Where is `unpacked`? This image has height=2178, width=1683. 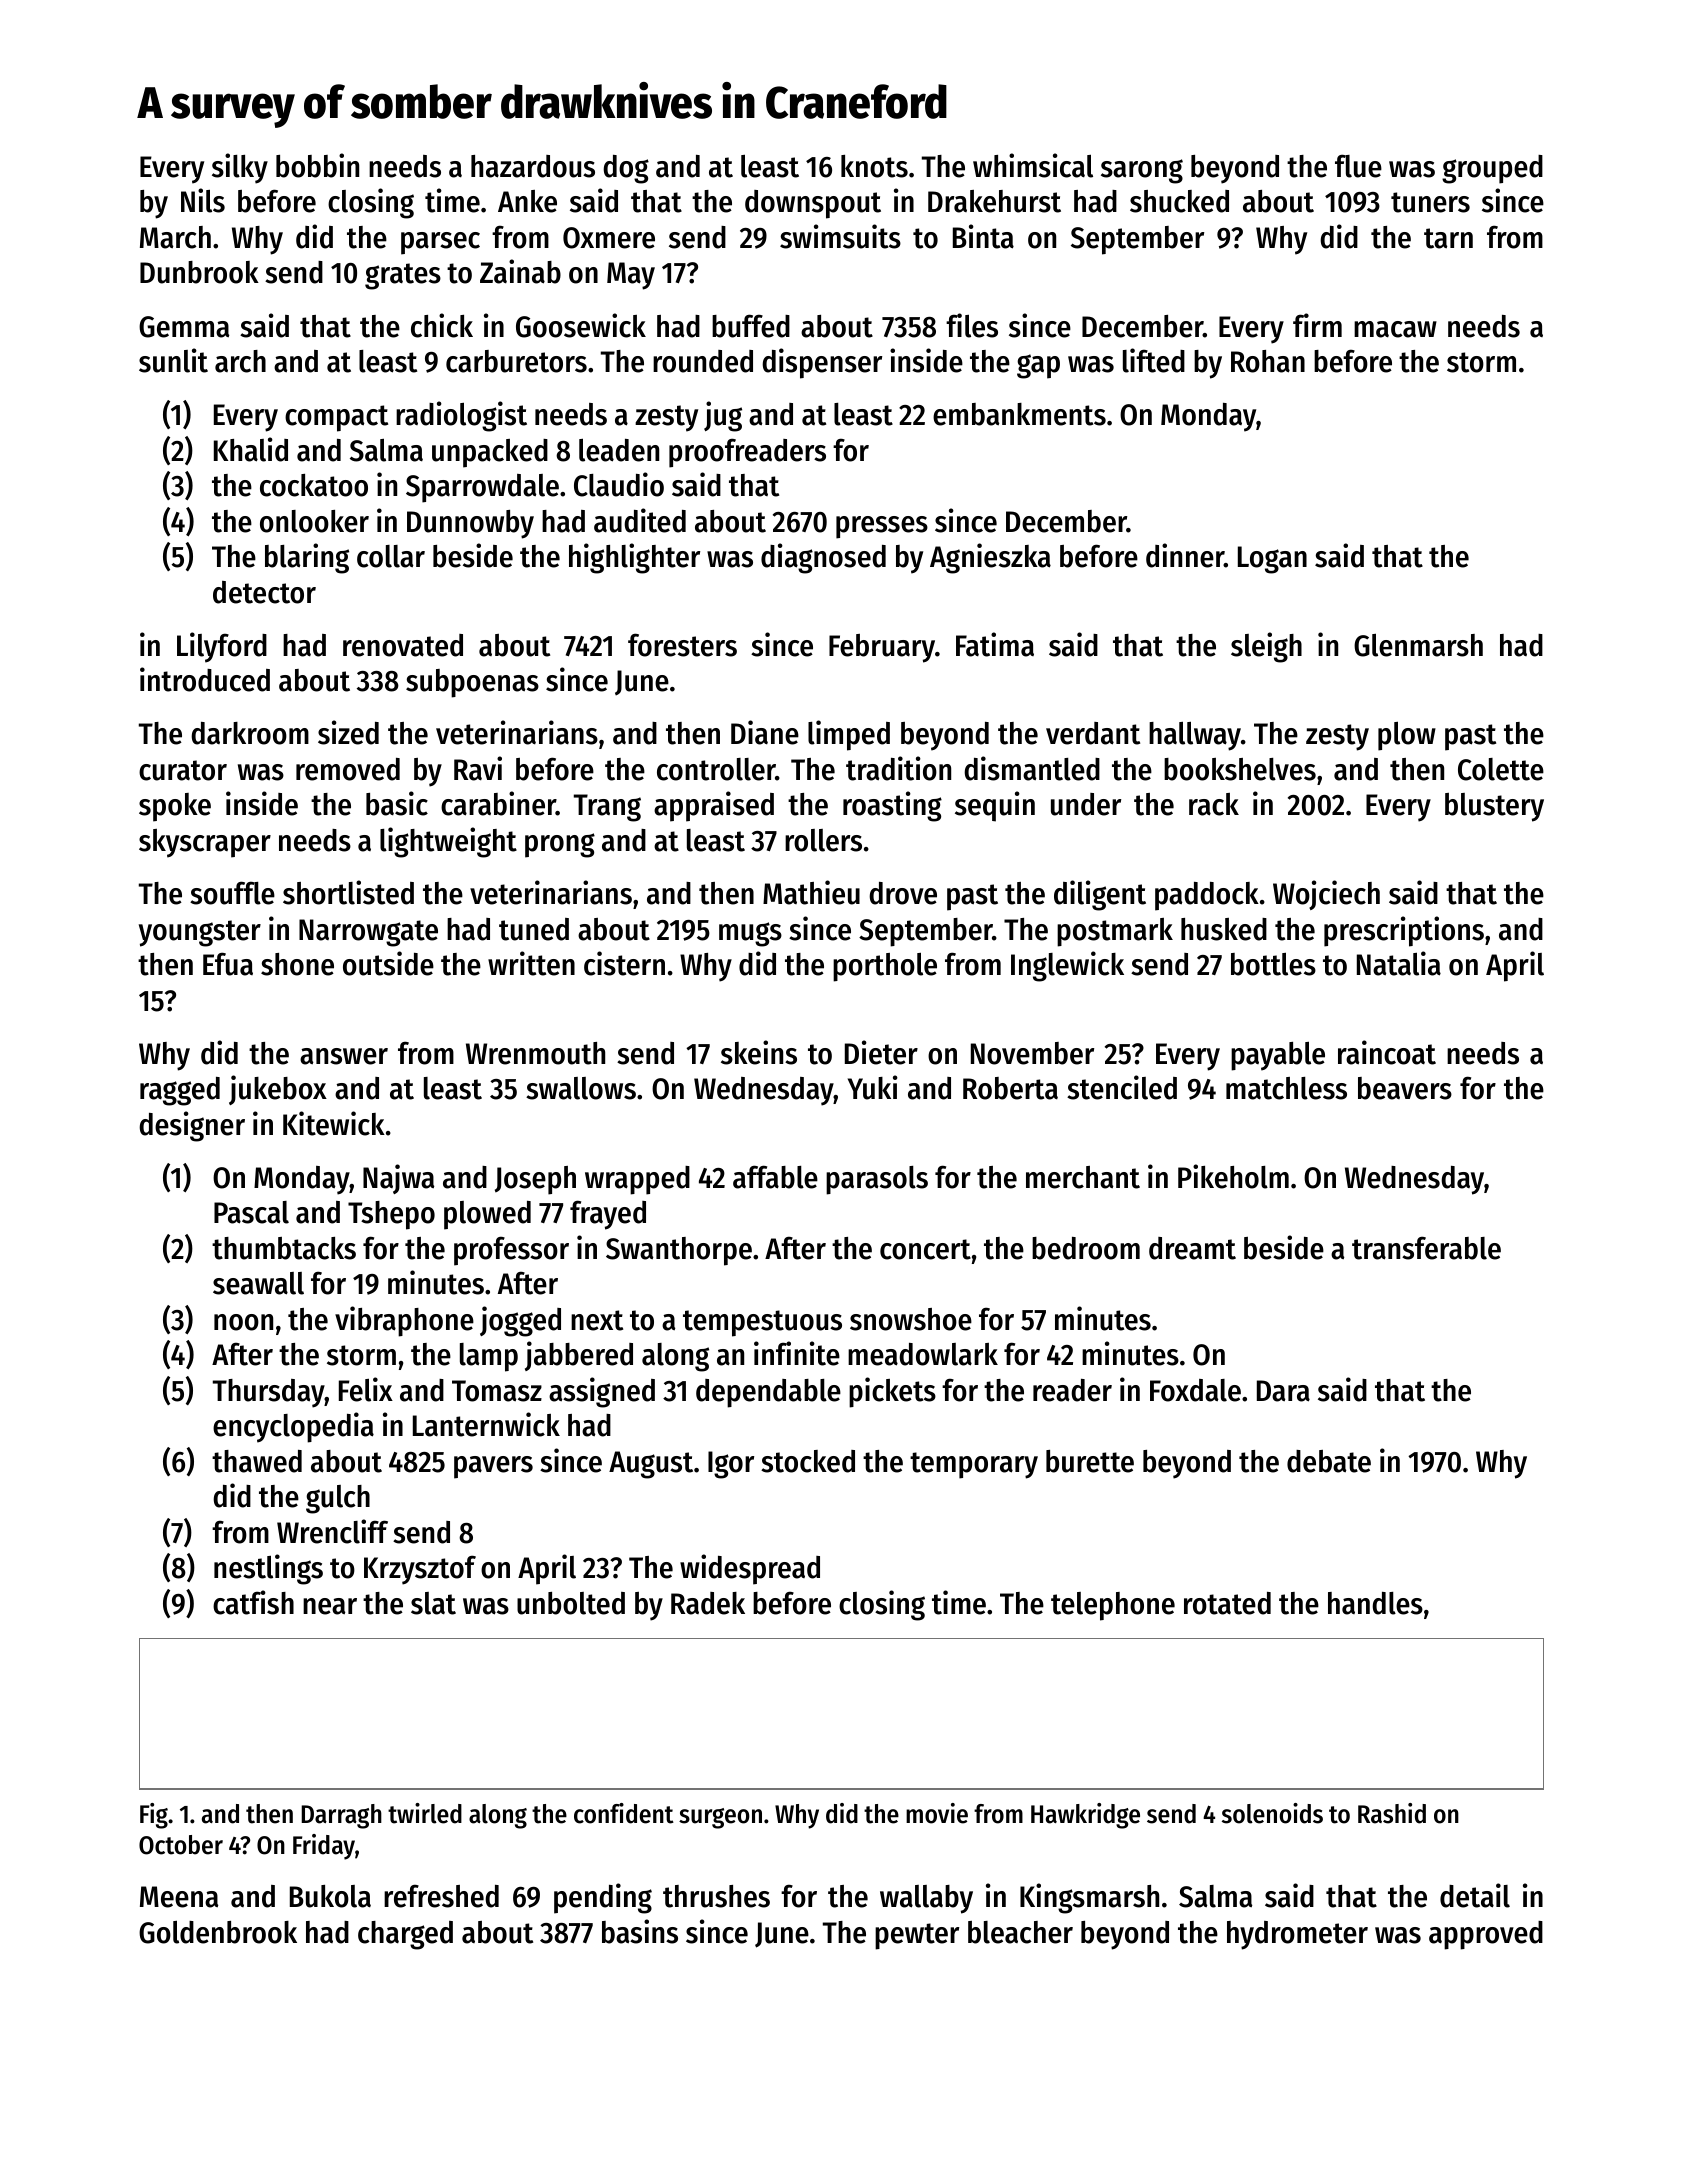 unpacked is located at coordinates (490, 453).
